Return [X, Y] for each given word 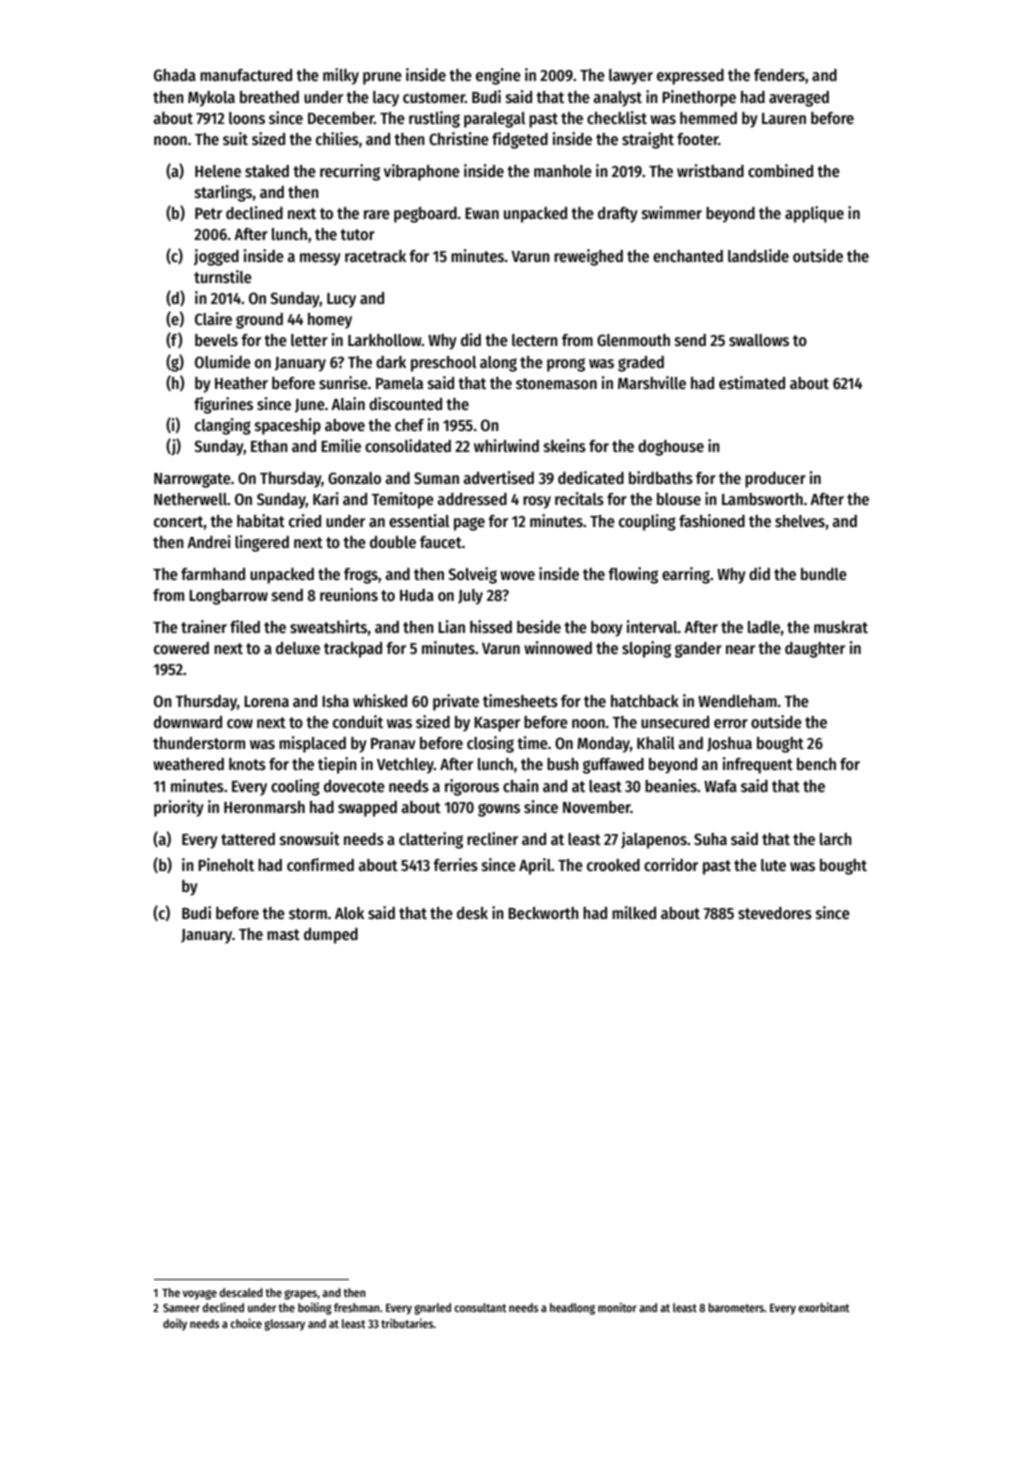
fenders [779, 75]
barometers [736, 1307]
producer [775, 480]
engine [498, 76]
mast [283, 935]
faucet [441, 542]
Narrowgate [192, 480]
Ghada [175, 75]
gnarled [432, 1309]
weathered [188, 764]
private [456, 702]
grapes [300, 1295]
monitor [617, 1307]
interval [652, 626]
